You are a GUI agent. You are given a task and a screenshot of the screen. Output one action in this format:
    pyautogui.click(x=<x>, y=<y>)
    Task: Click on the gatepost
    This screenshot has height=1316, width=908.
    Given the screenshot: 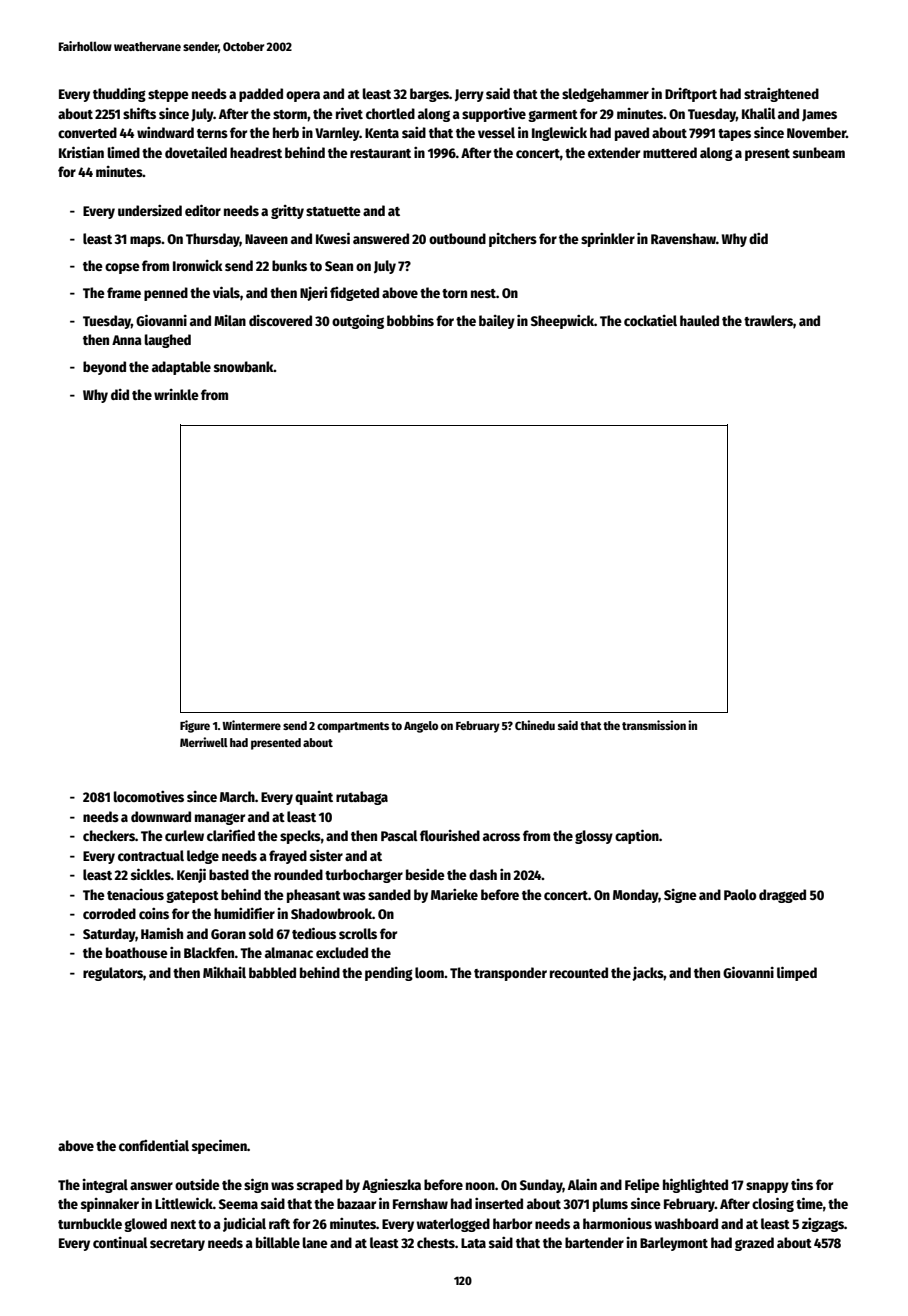 What is the action you would take?
    pyautogui.click(x=192, y=897)
